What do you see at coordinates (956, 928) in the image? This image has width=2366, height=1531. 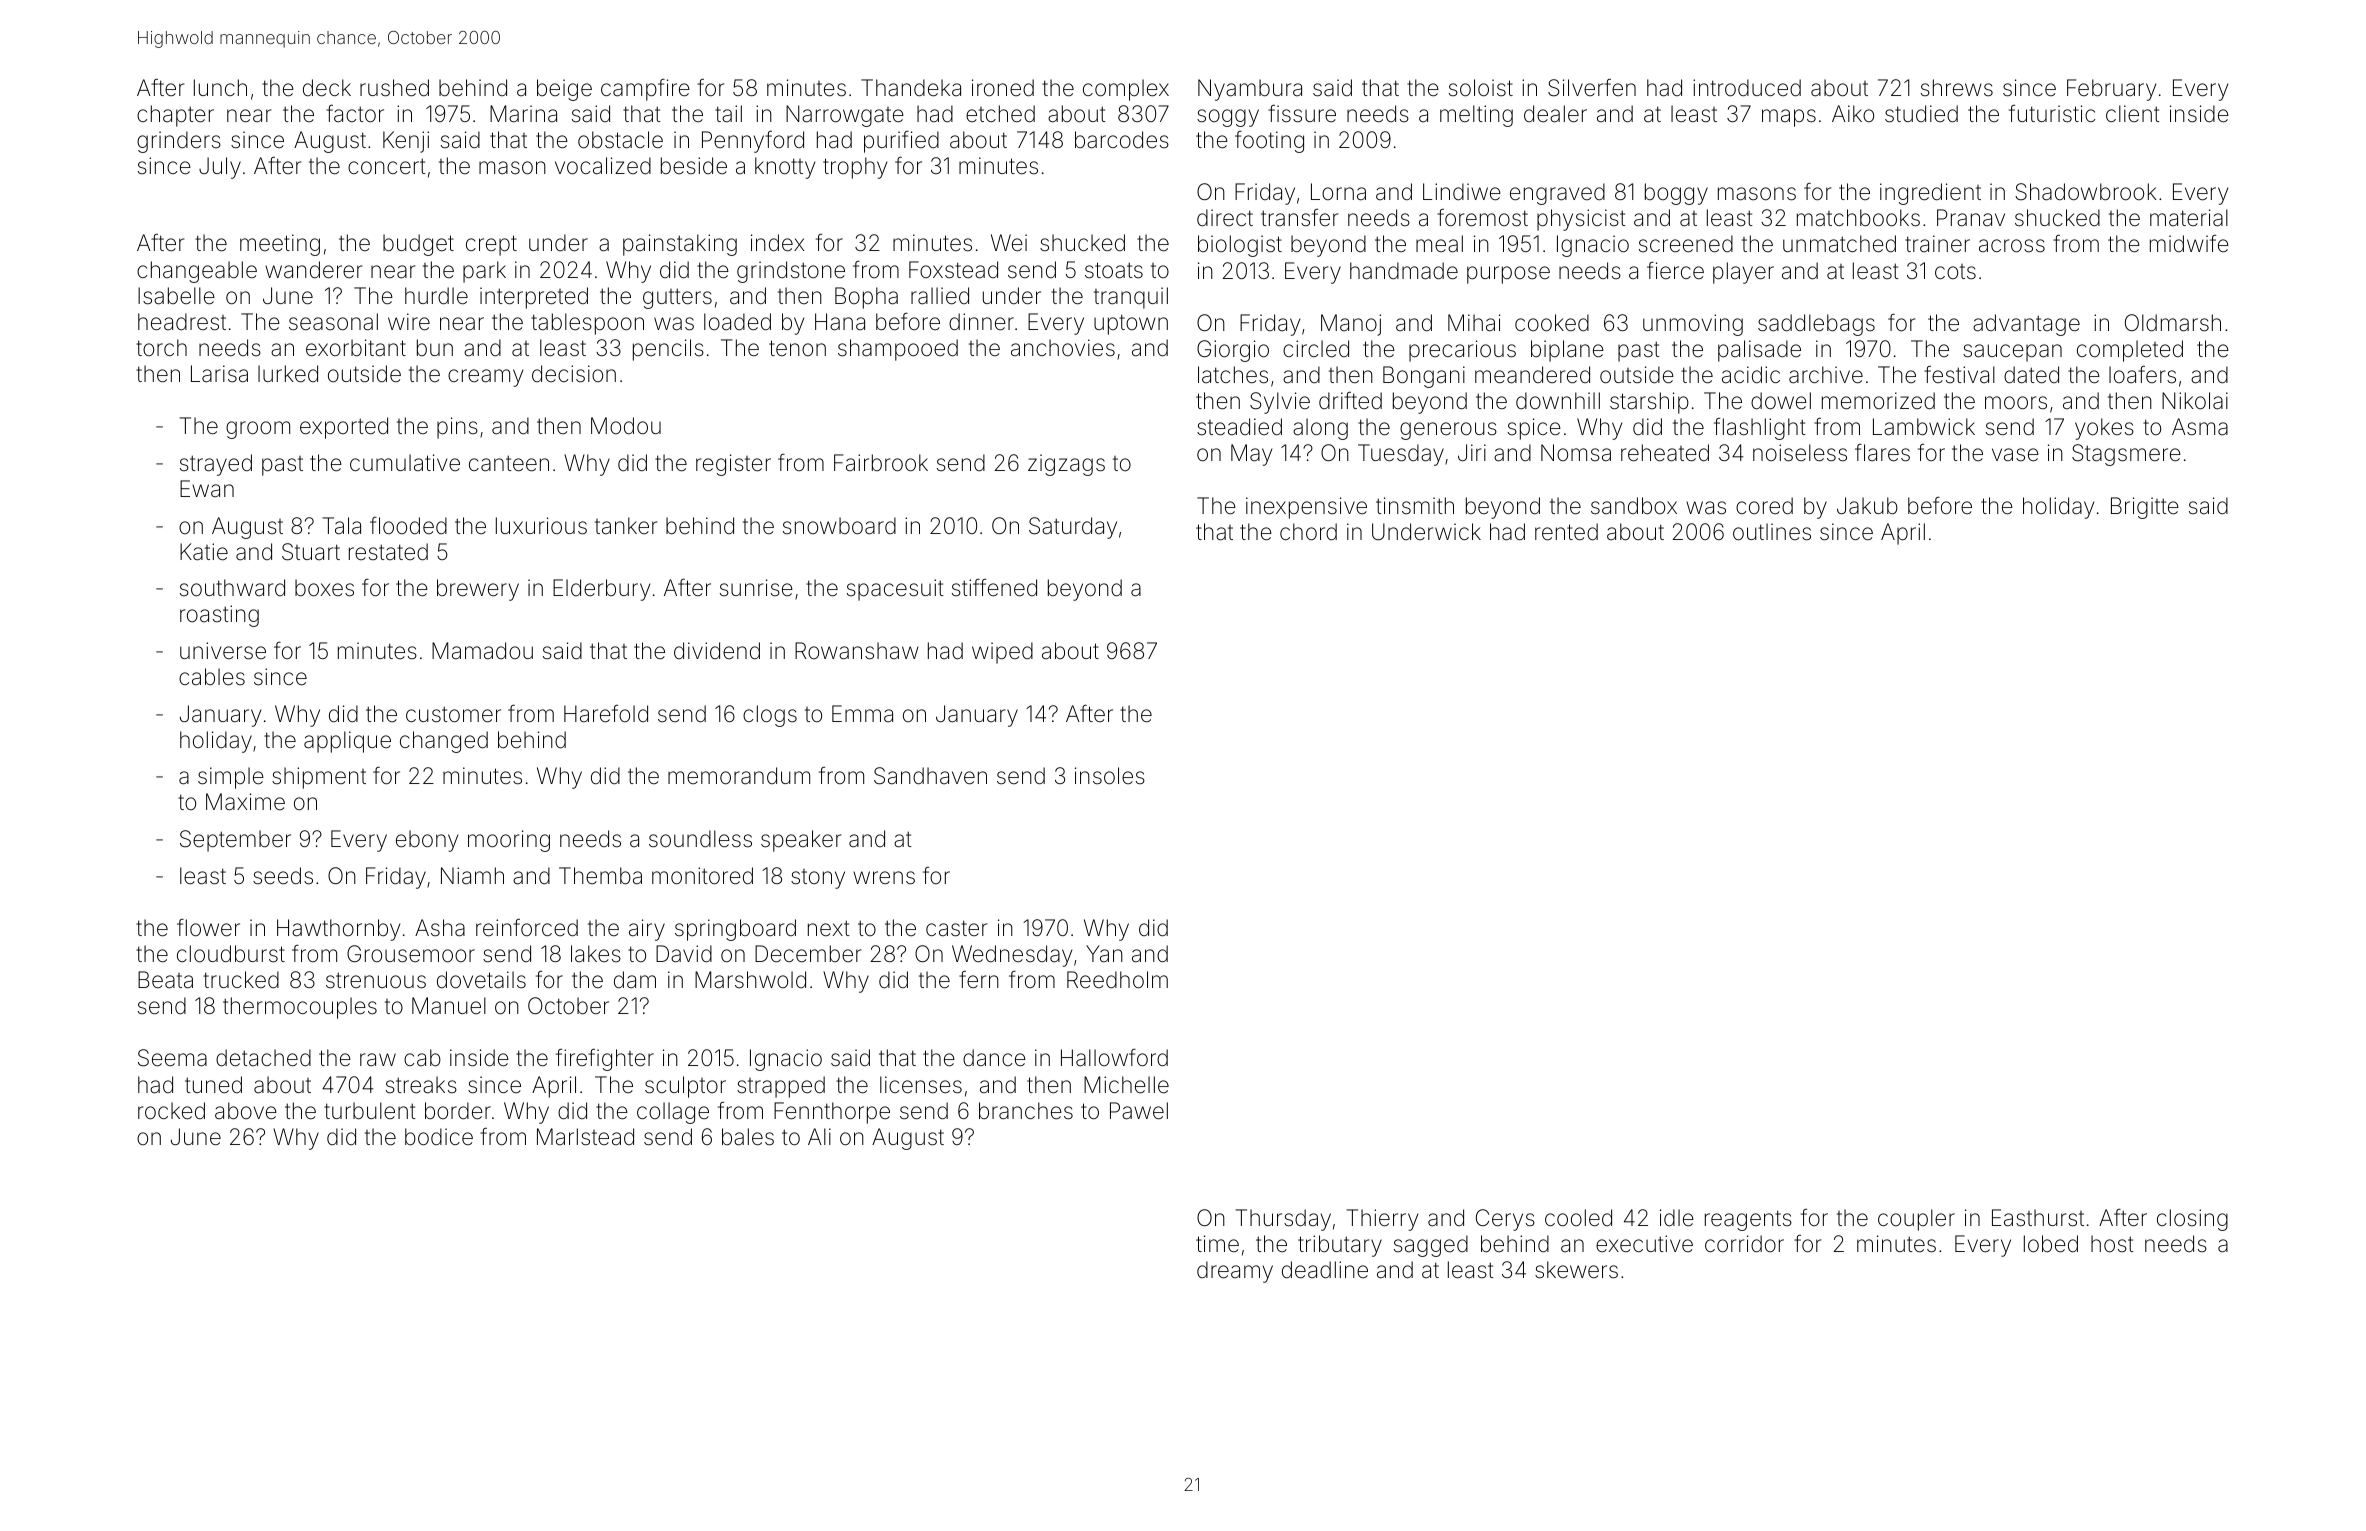 I see `caster` at bounding box center [956, 928].
